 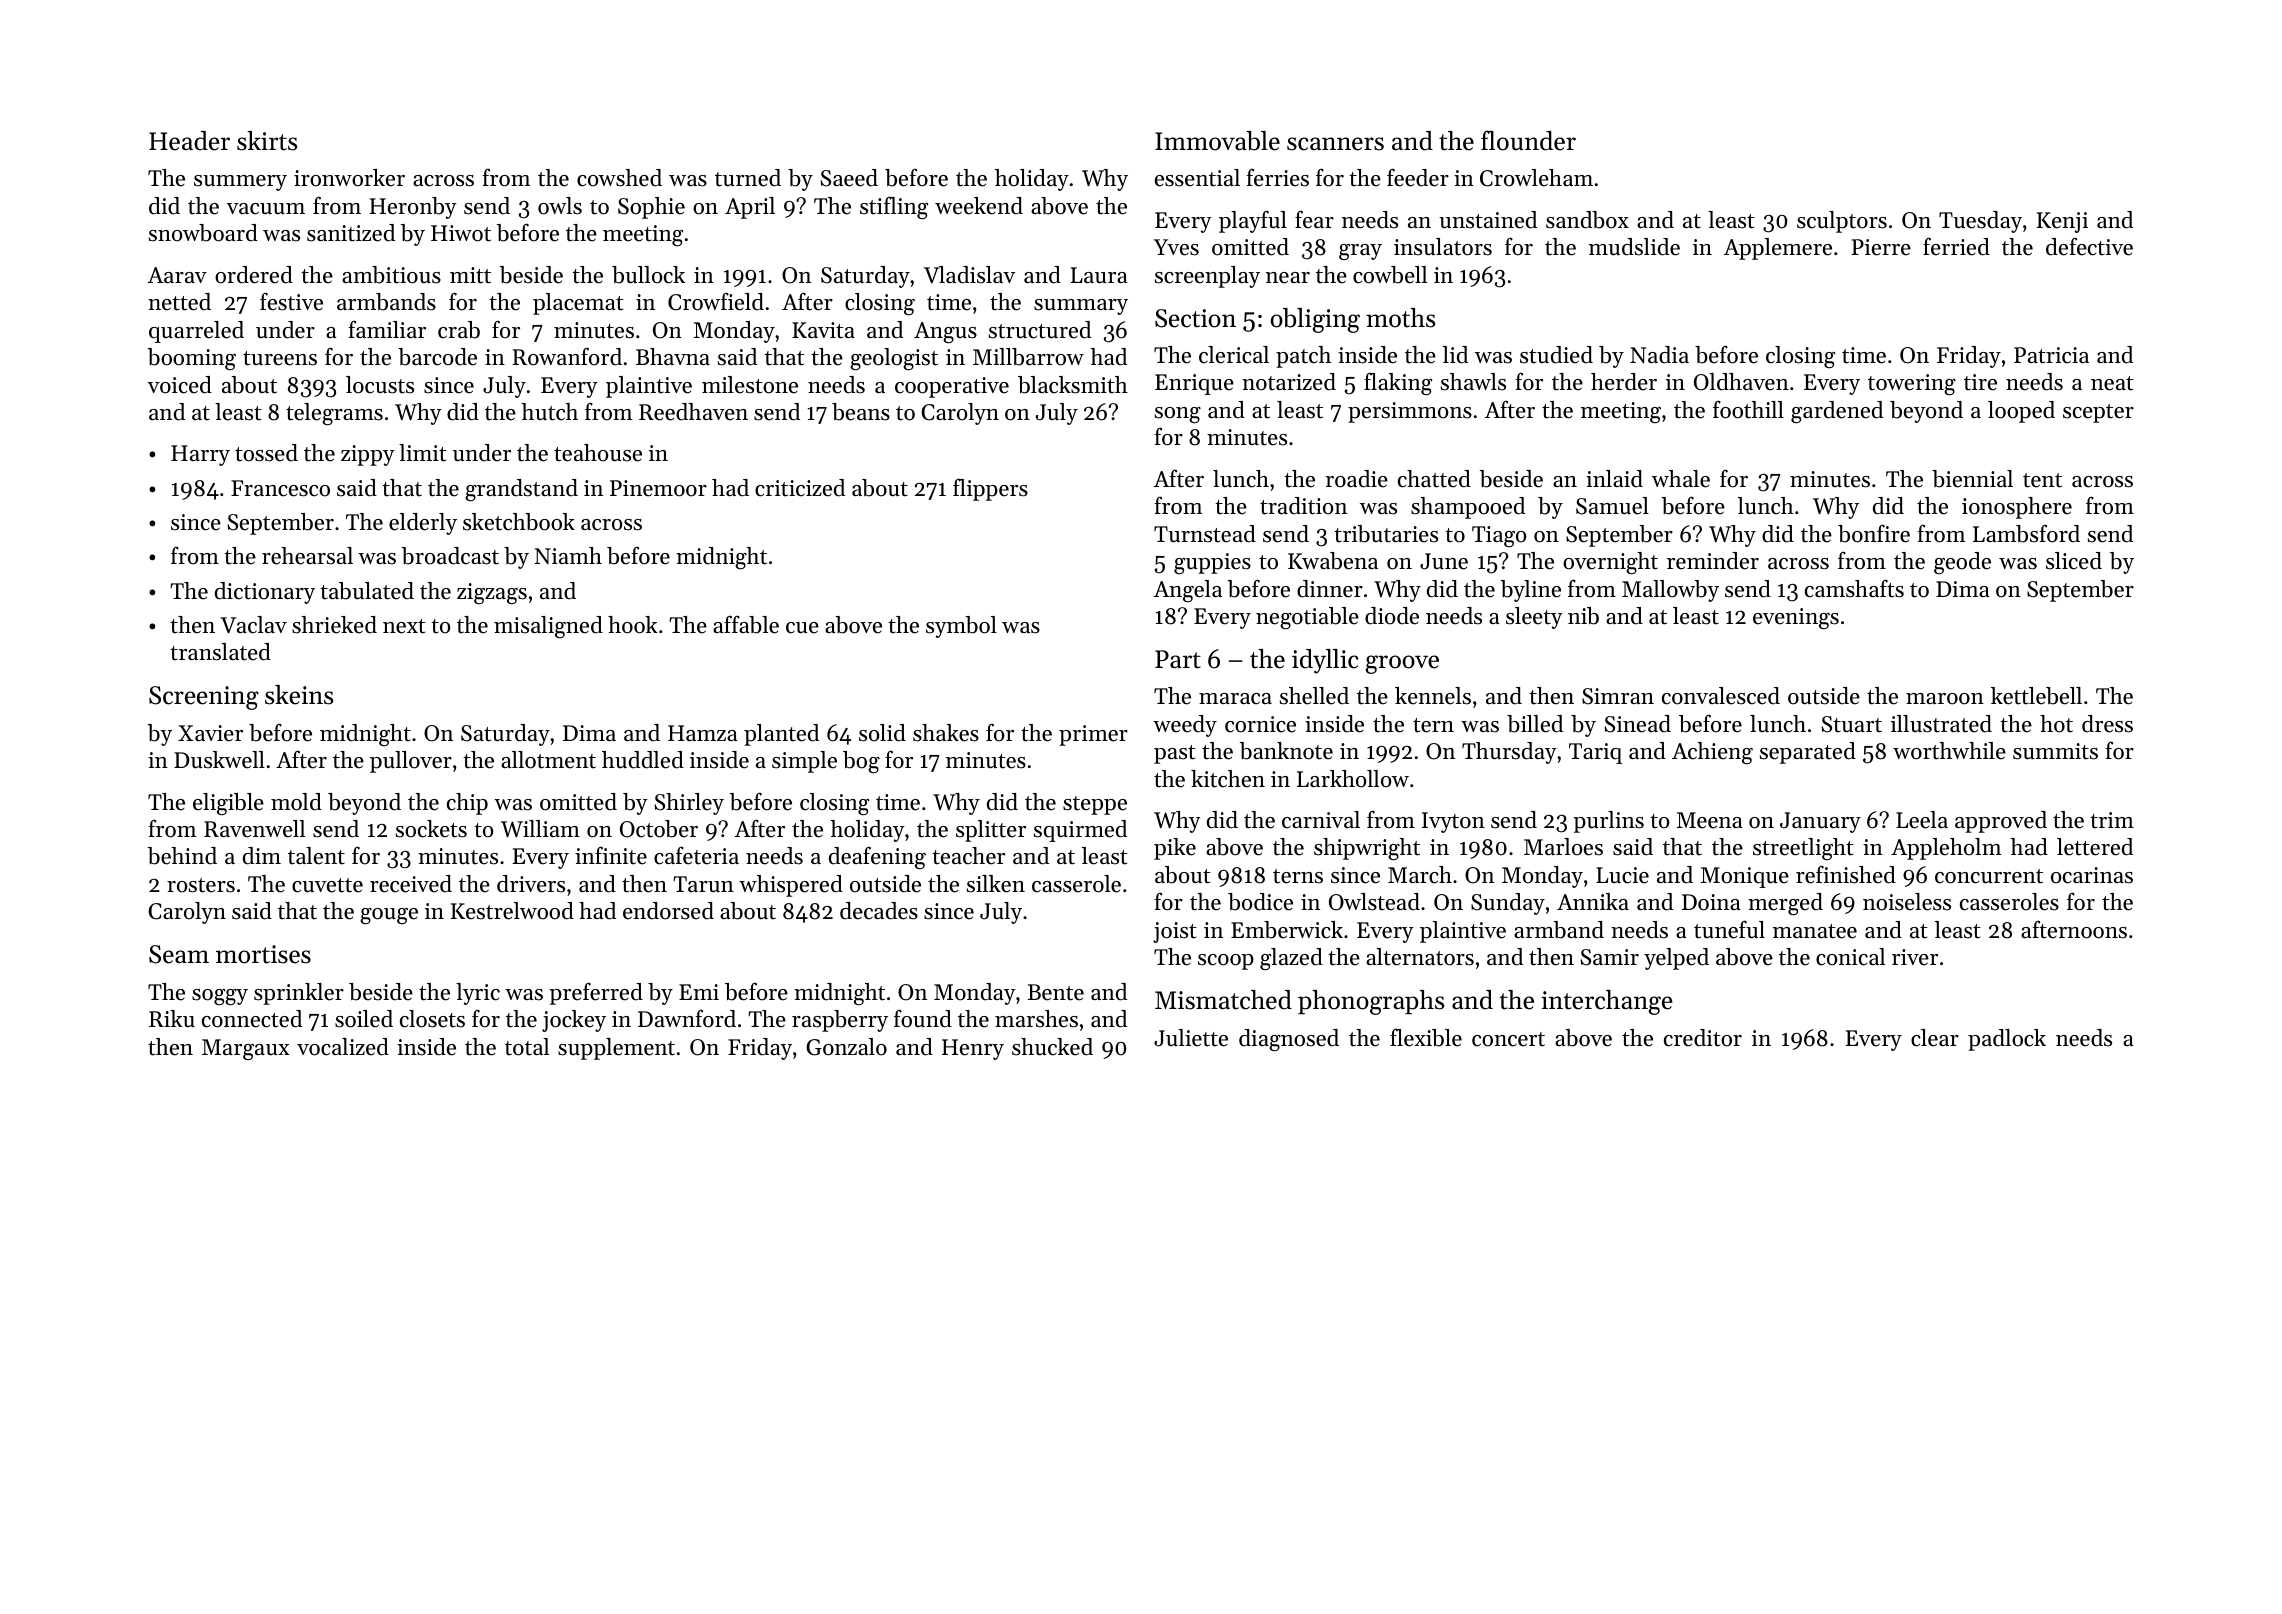 What do you see at coordinates (1178, 415) in the image?
I see `song` at bounding box center [1178, 415].
